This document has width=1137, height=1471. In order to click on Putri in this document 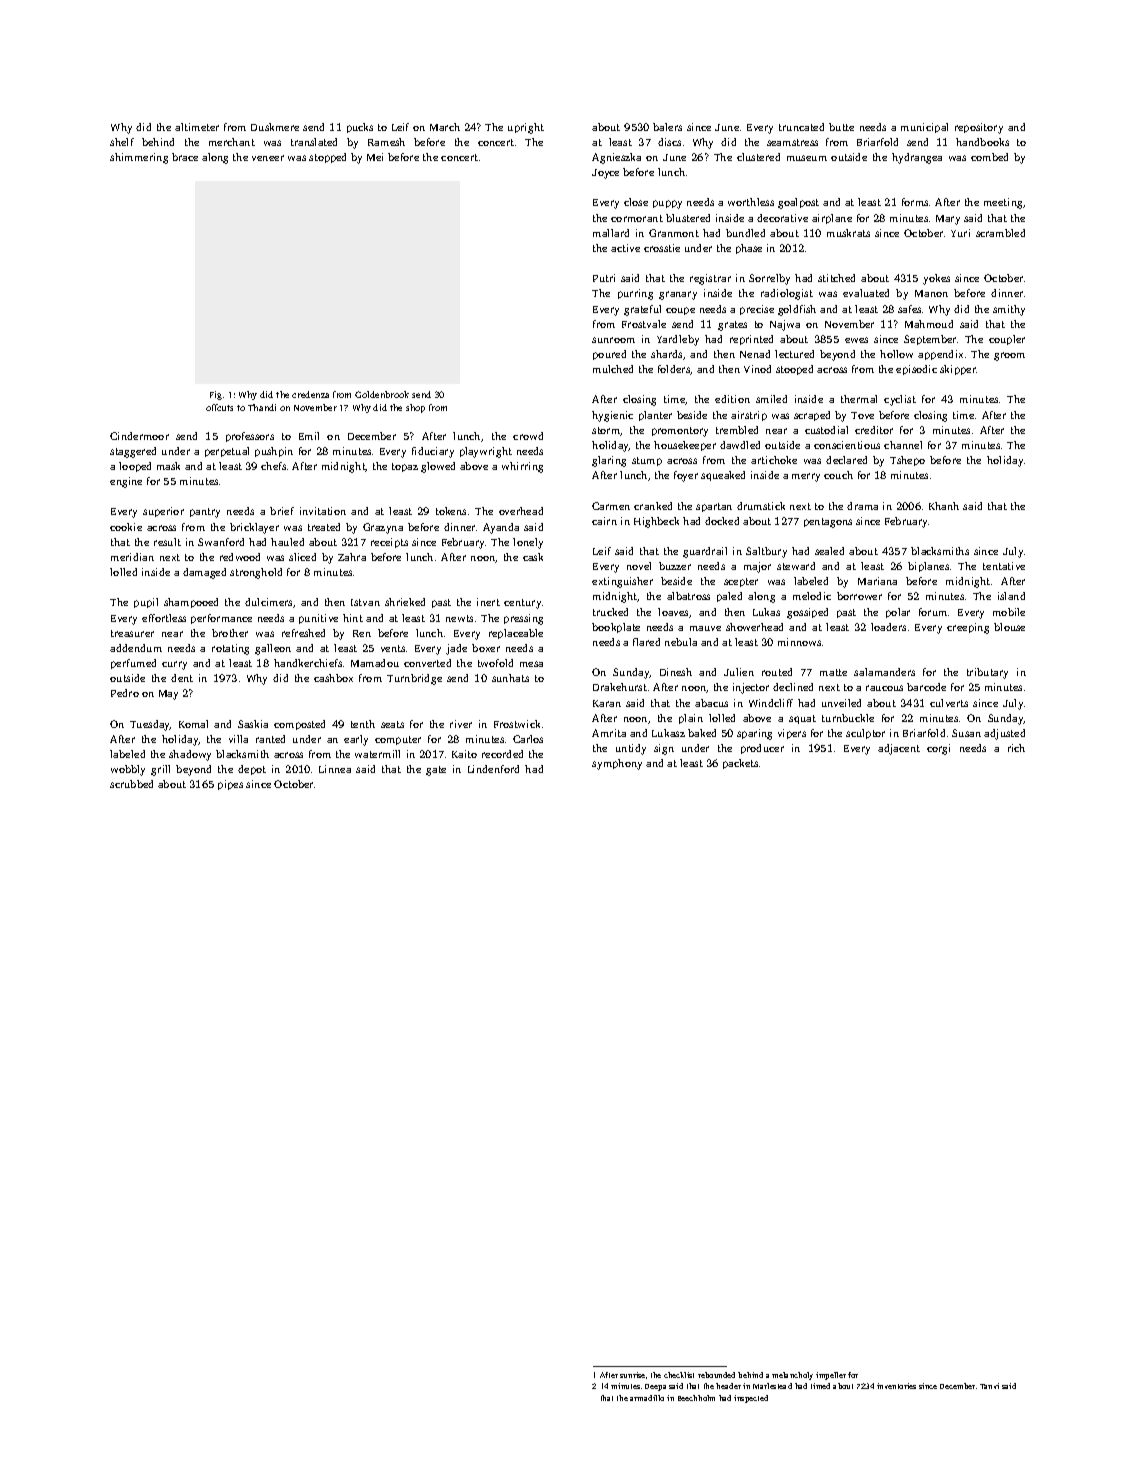, I will do `click(604, 278)`.
